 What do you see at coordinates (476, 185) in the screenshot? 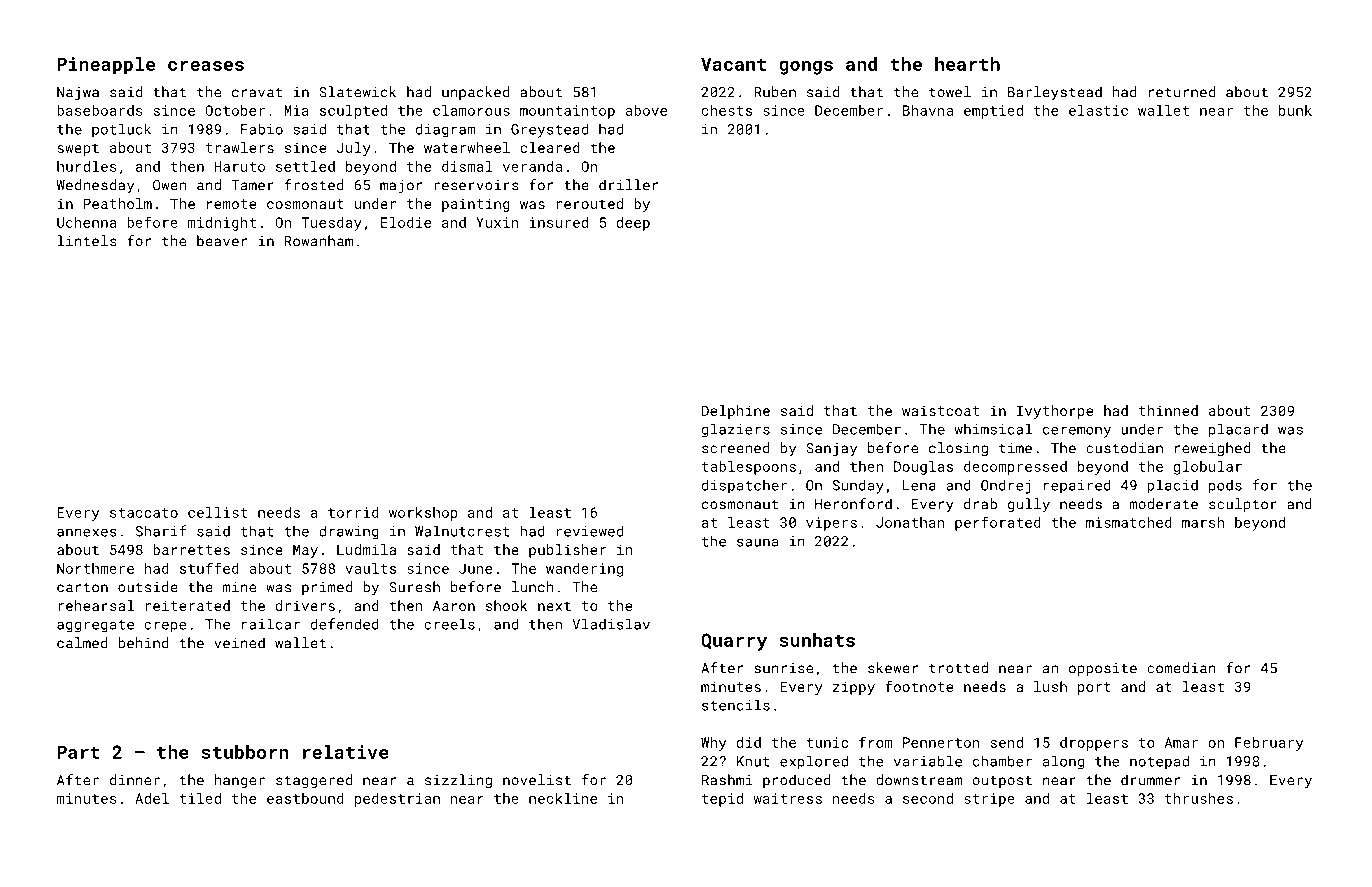
I see `reservoirs` at bounding box center [476, 185].
